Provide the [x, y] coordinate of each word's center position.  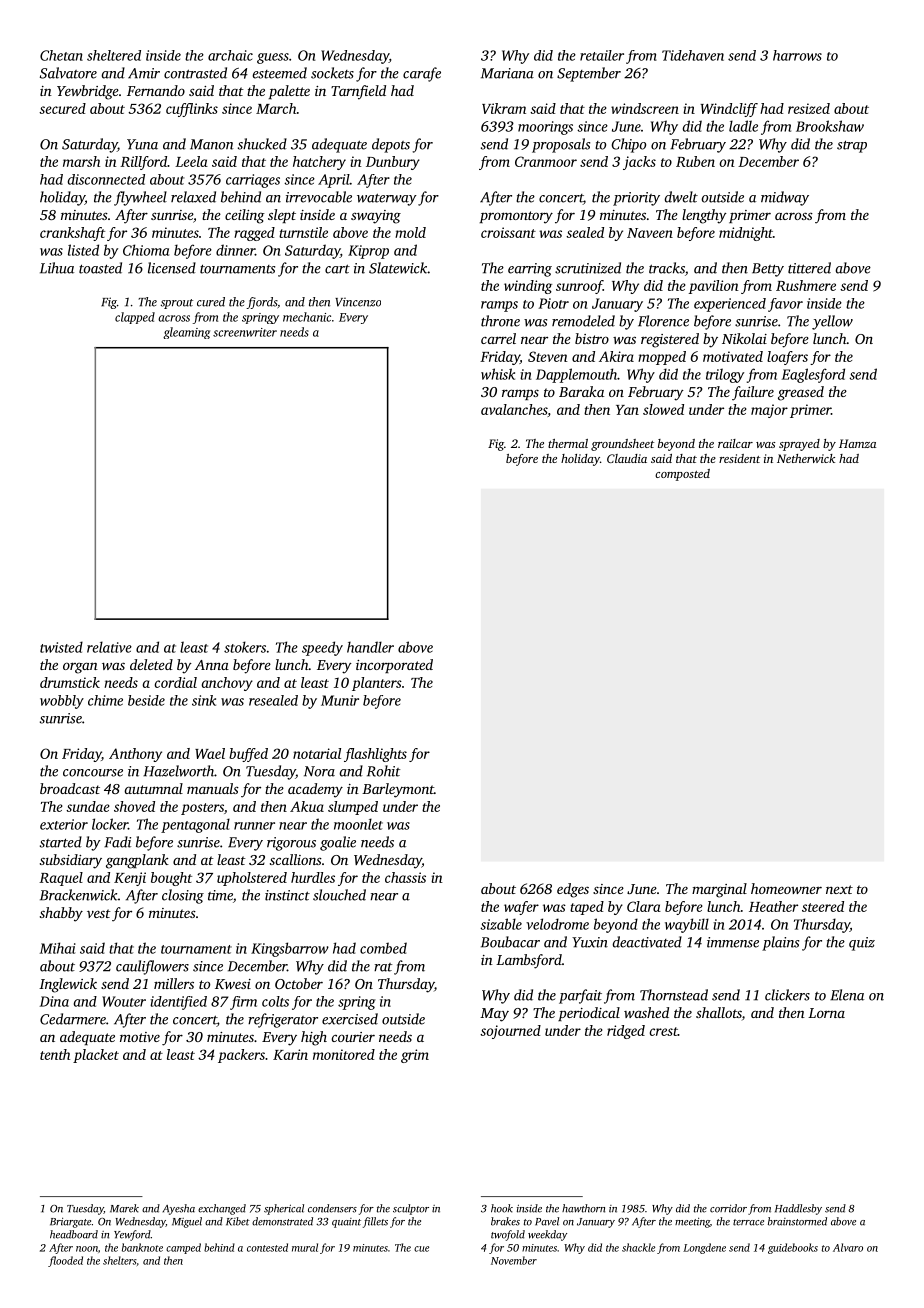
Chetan [61, 55]
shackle [638, 1247]
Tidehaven [693, 55]
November [514, 1260]
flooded [65, 1261]
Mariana [507, 73]
